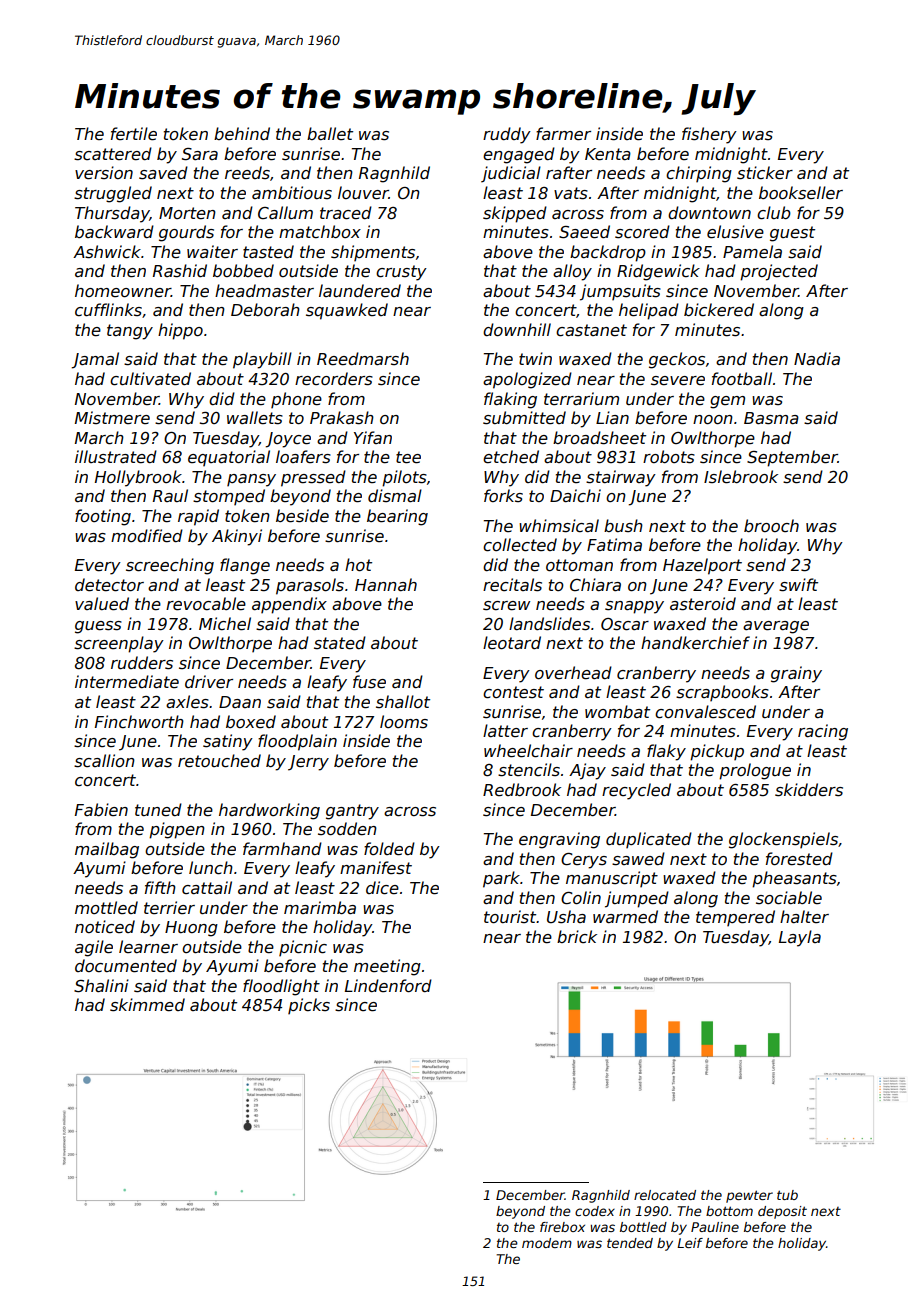  Describe the element at coordinates (709, 135) in the screenshot. I see `fishery` at that location.
